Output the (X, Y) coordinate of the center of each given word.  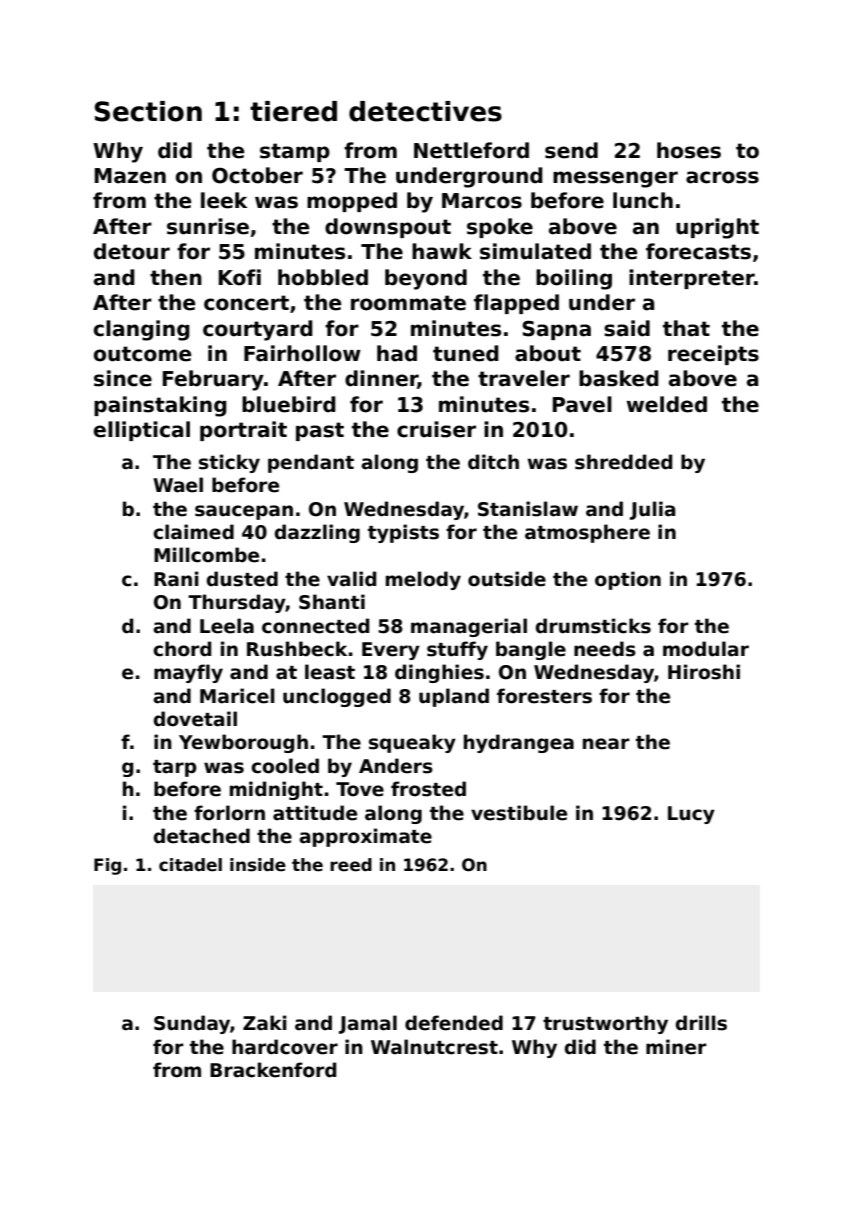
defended (454, 1023)
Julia (653, 510)
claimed (193, 532)
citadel (190, 865)
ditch (493, 462)
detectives (425, 111)
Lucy (691, 815)
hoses (689, 150)
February (213, 380)
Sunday (192, 1024)
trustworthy (605, 1024)
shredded (623, 462)
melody (423, 580)
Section (148, 111)
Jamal (368, 1024)
